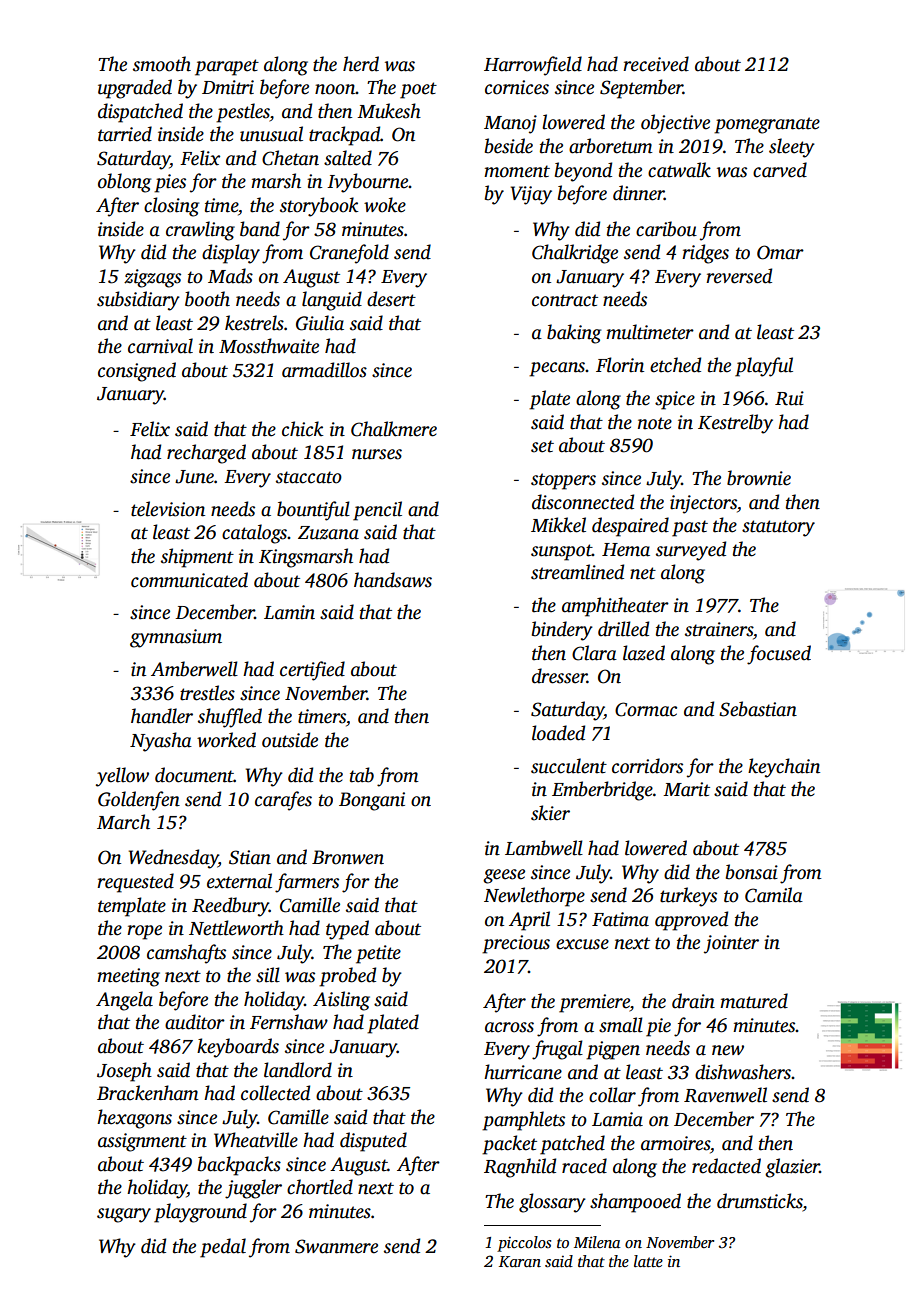  I want to click on requested, so click(135, 883).
